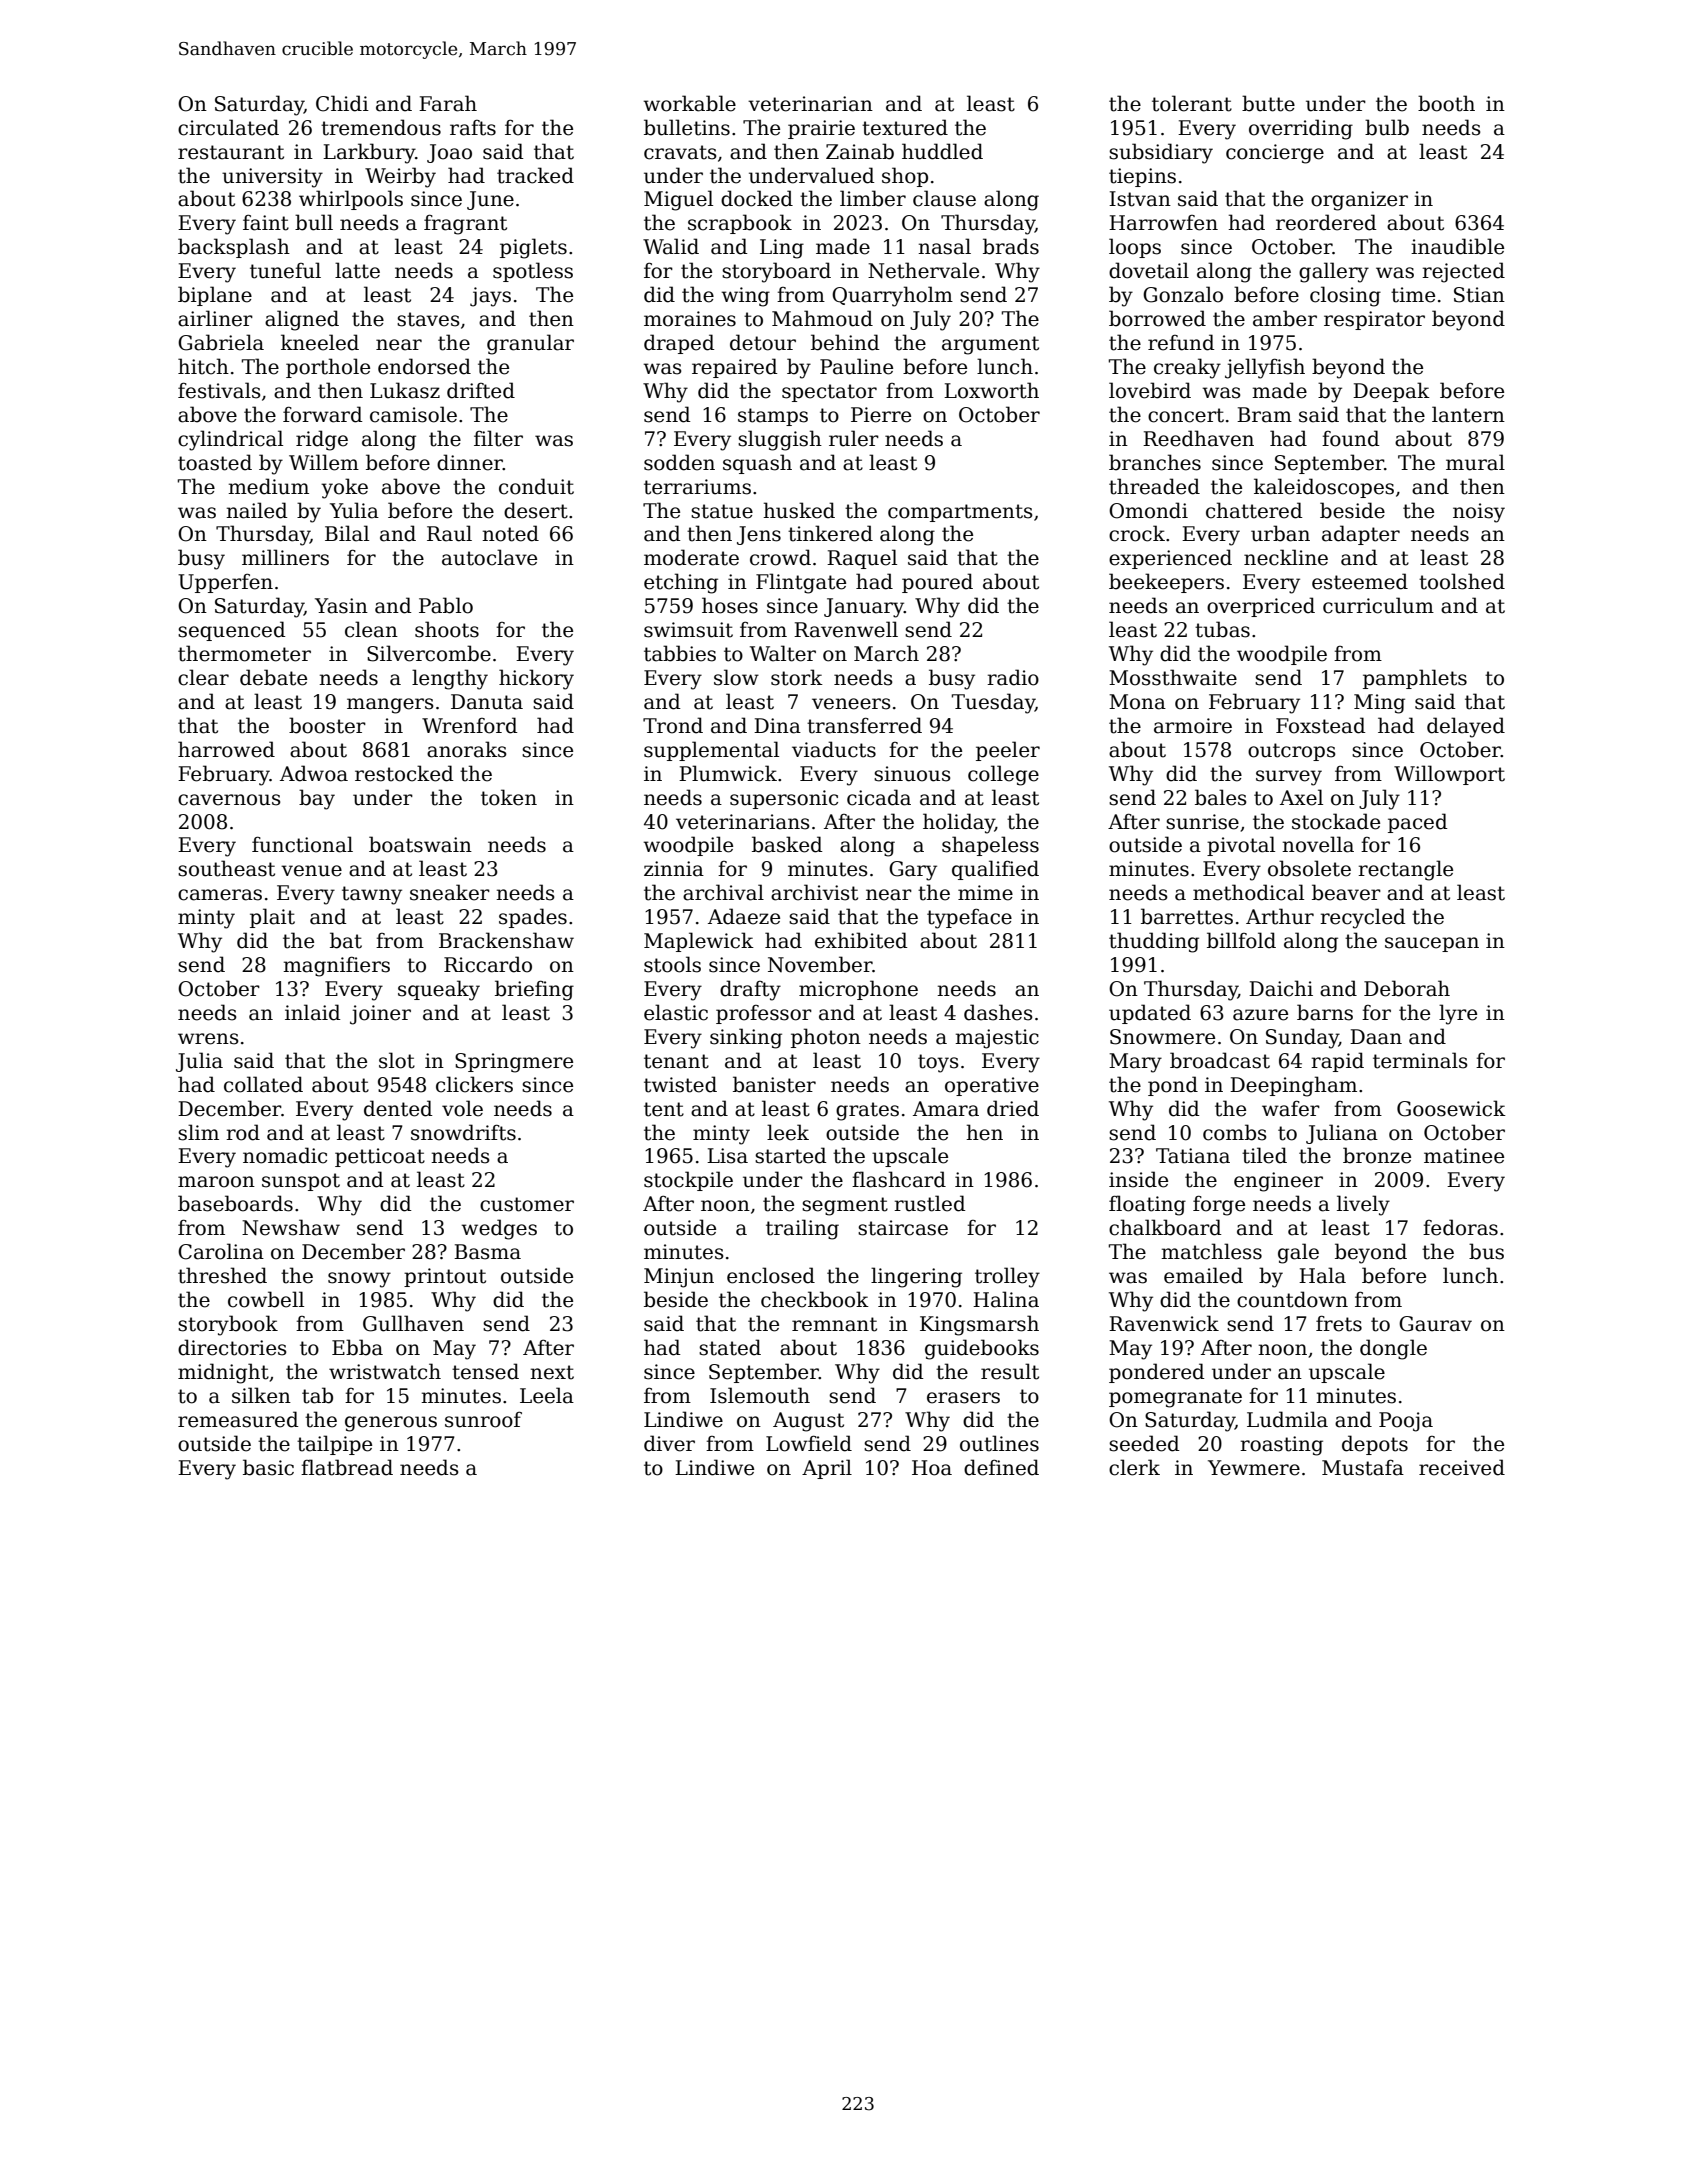 This screenshot has height=2178, width=1683. I want to click on jellyfish, so click(1265, 368).
